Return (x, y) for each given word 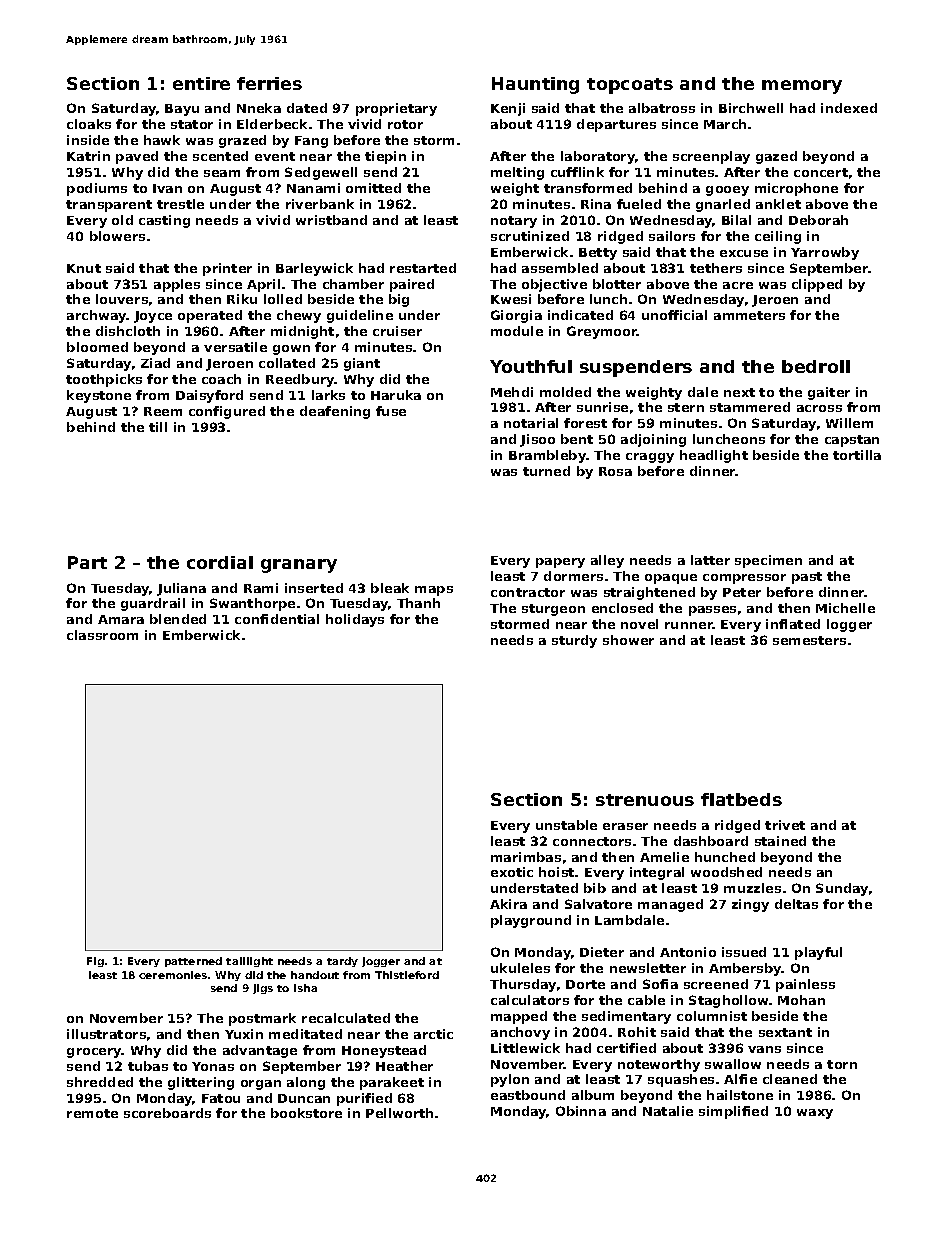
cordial (220, 562)
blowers (117, 236)
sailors (672, 236)
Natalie (668, 1111)
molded (565, 392)
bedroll (816, 366)
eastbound (528, 1095)
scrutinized (530, 236)
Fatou (221, 1098)
